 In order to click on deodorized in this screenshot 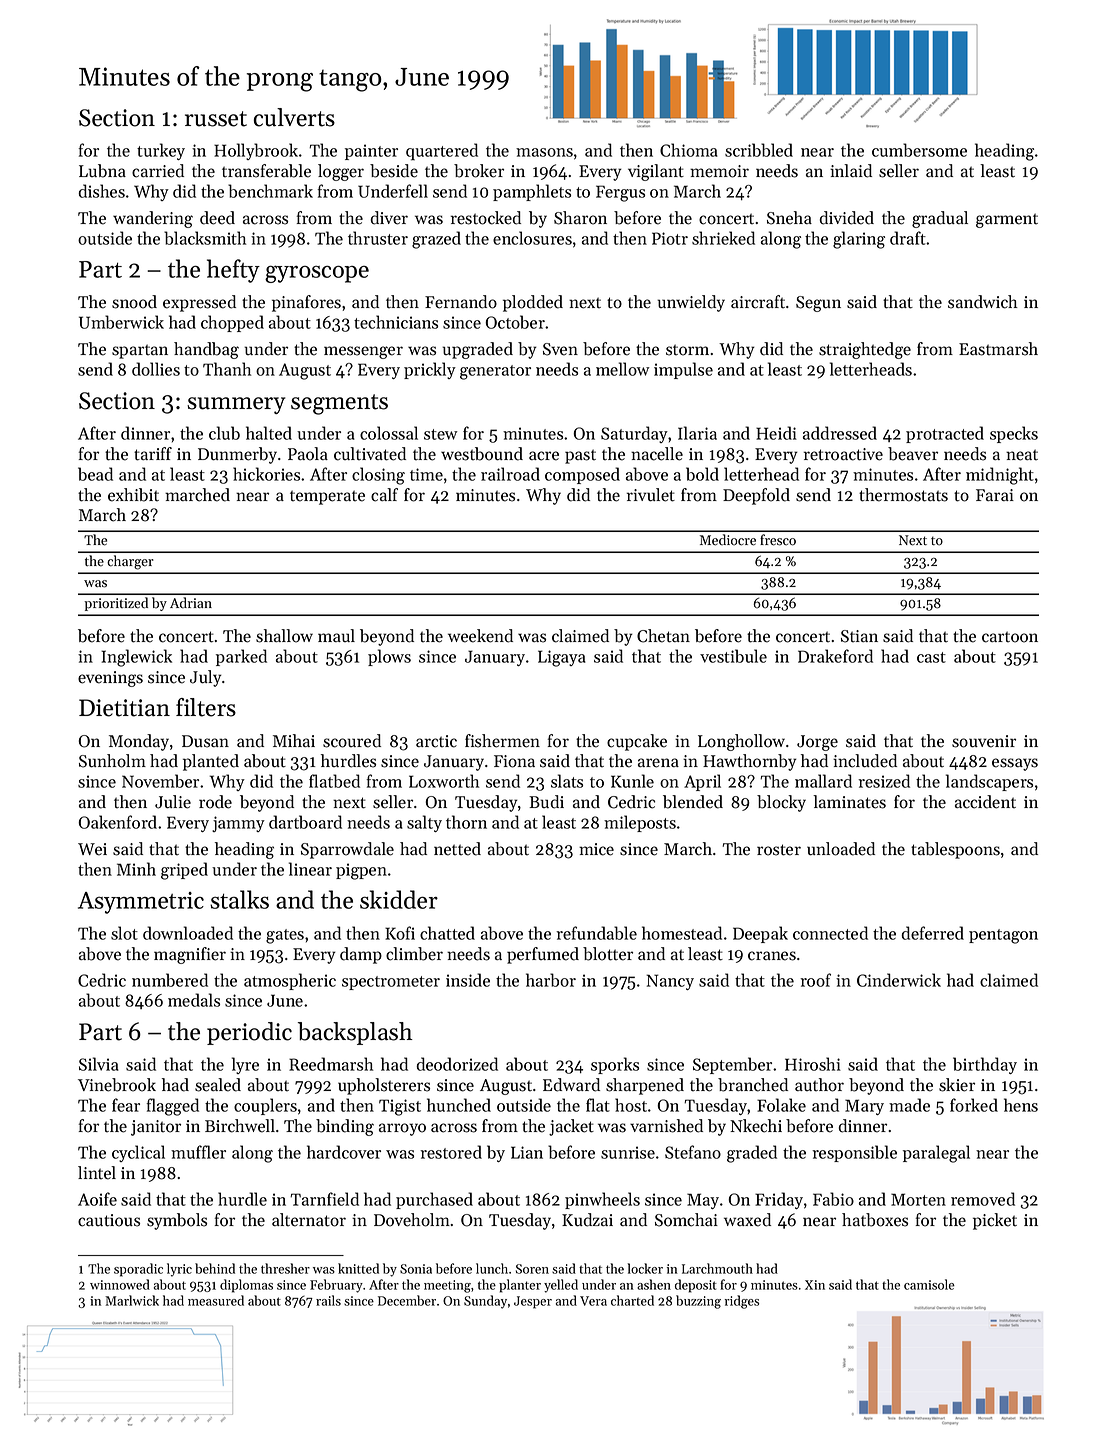, I will do `click(457, 1064)`.
